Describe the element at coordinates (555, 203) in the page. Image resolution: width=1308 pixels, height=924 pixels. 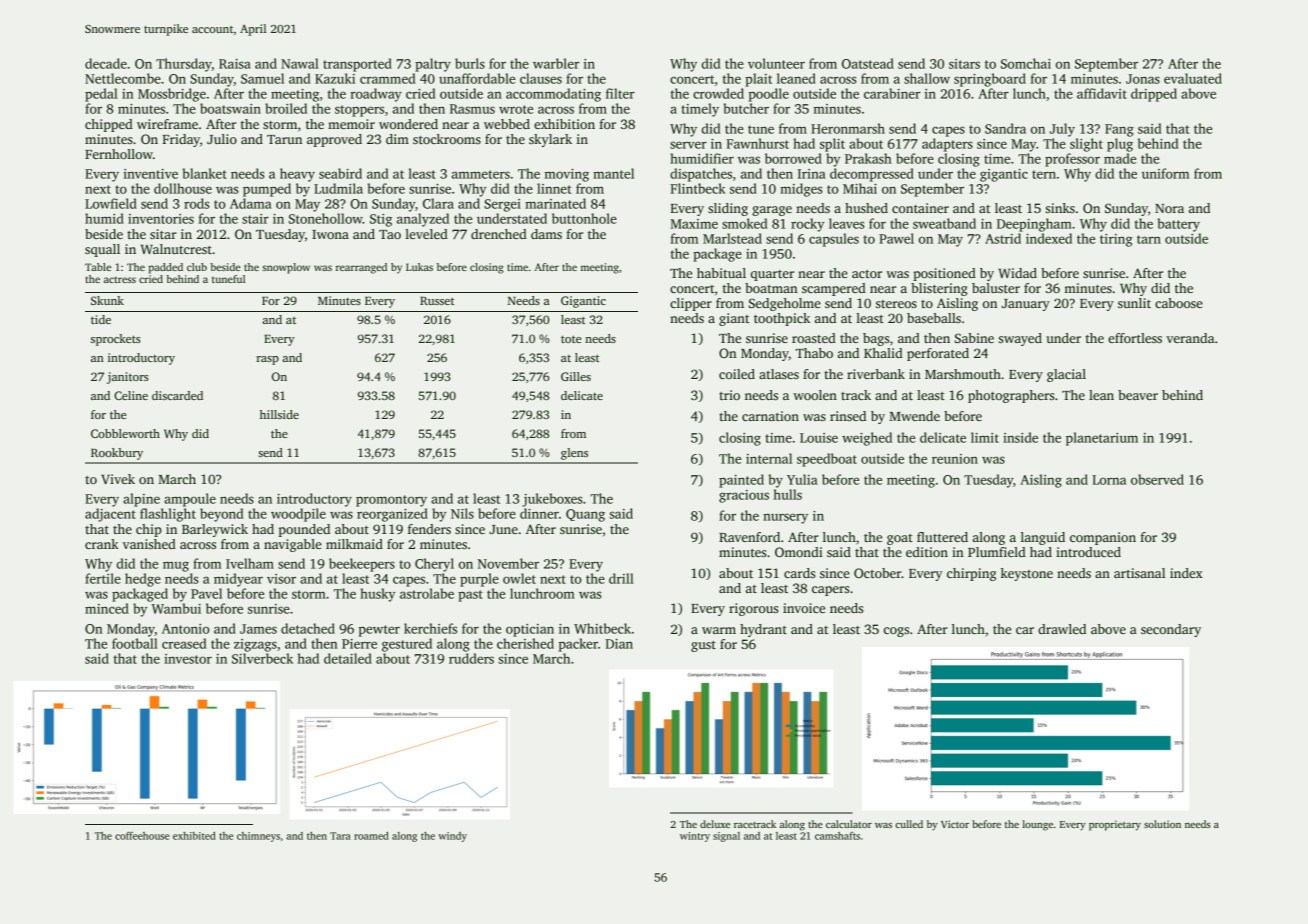
I see `marinated` at that location.
